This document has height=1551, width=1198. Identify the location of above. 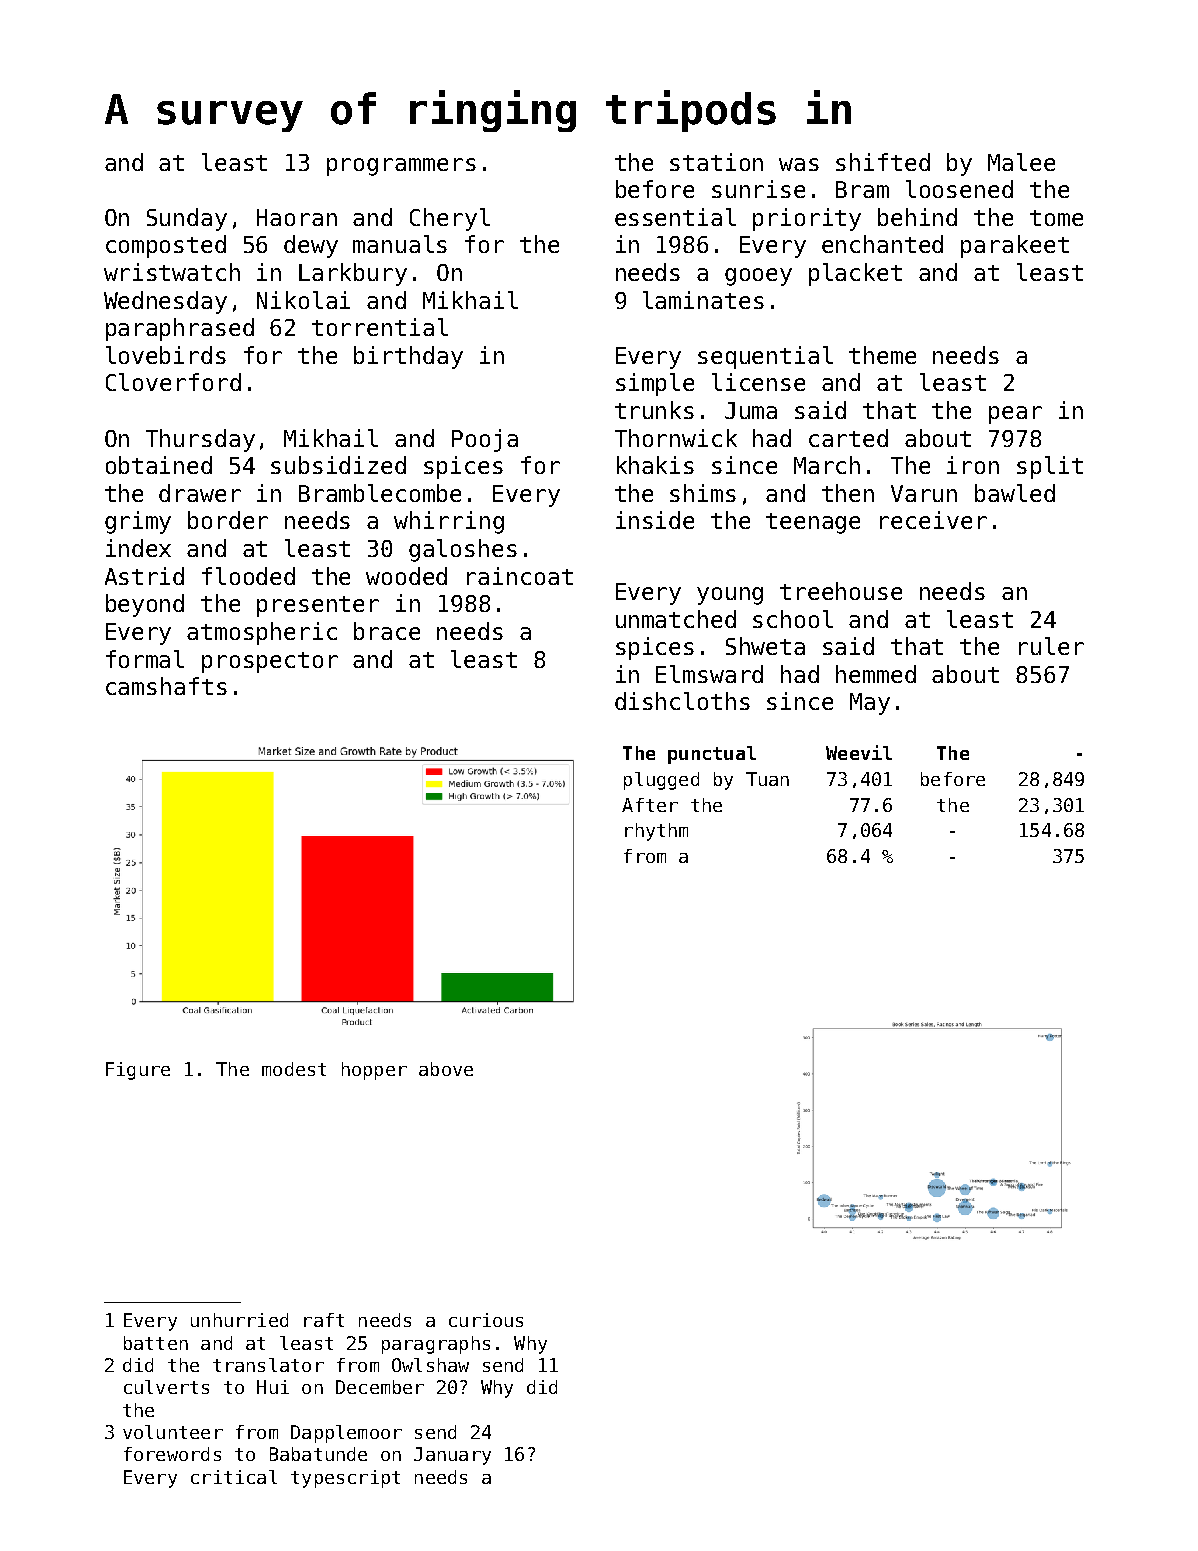
(446, 1069).
